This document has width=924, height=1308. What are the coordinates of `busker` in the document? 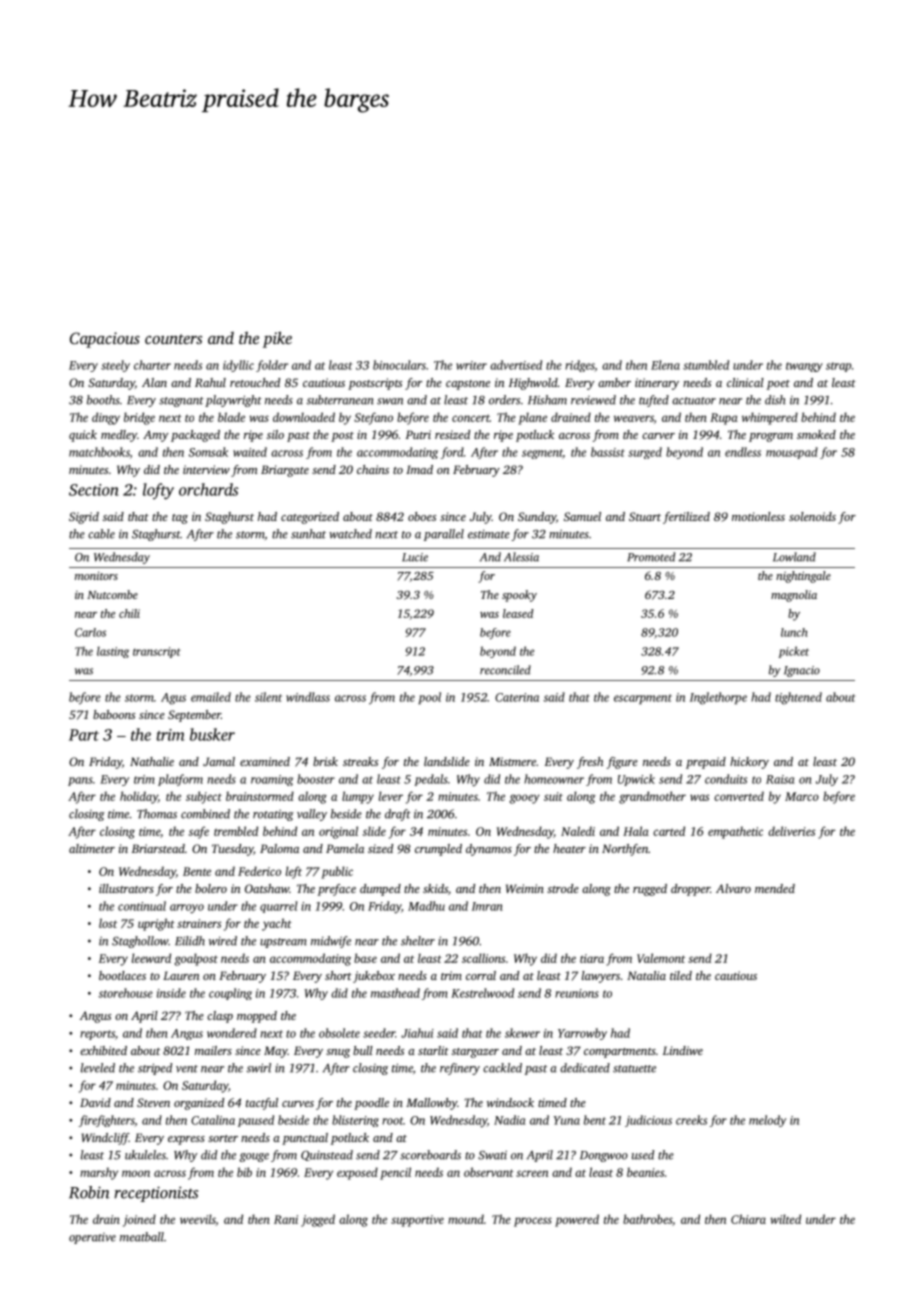 It's located at (212, 734).
